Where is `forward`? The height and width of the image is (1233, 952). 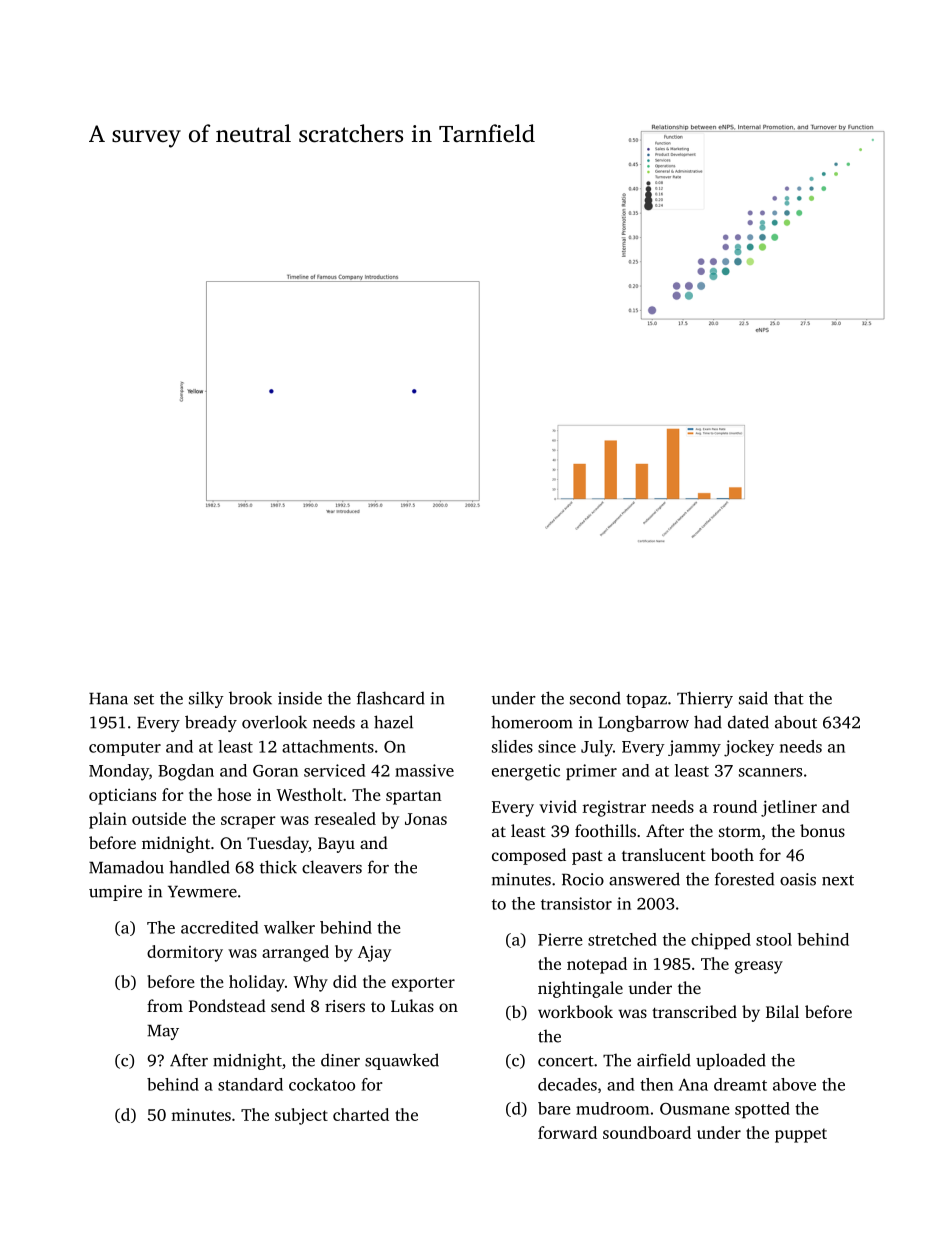 forward is located at coordinates (567, 1132).
